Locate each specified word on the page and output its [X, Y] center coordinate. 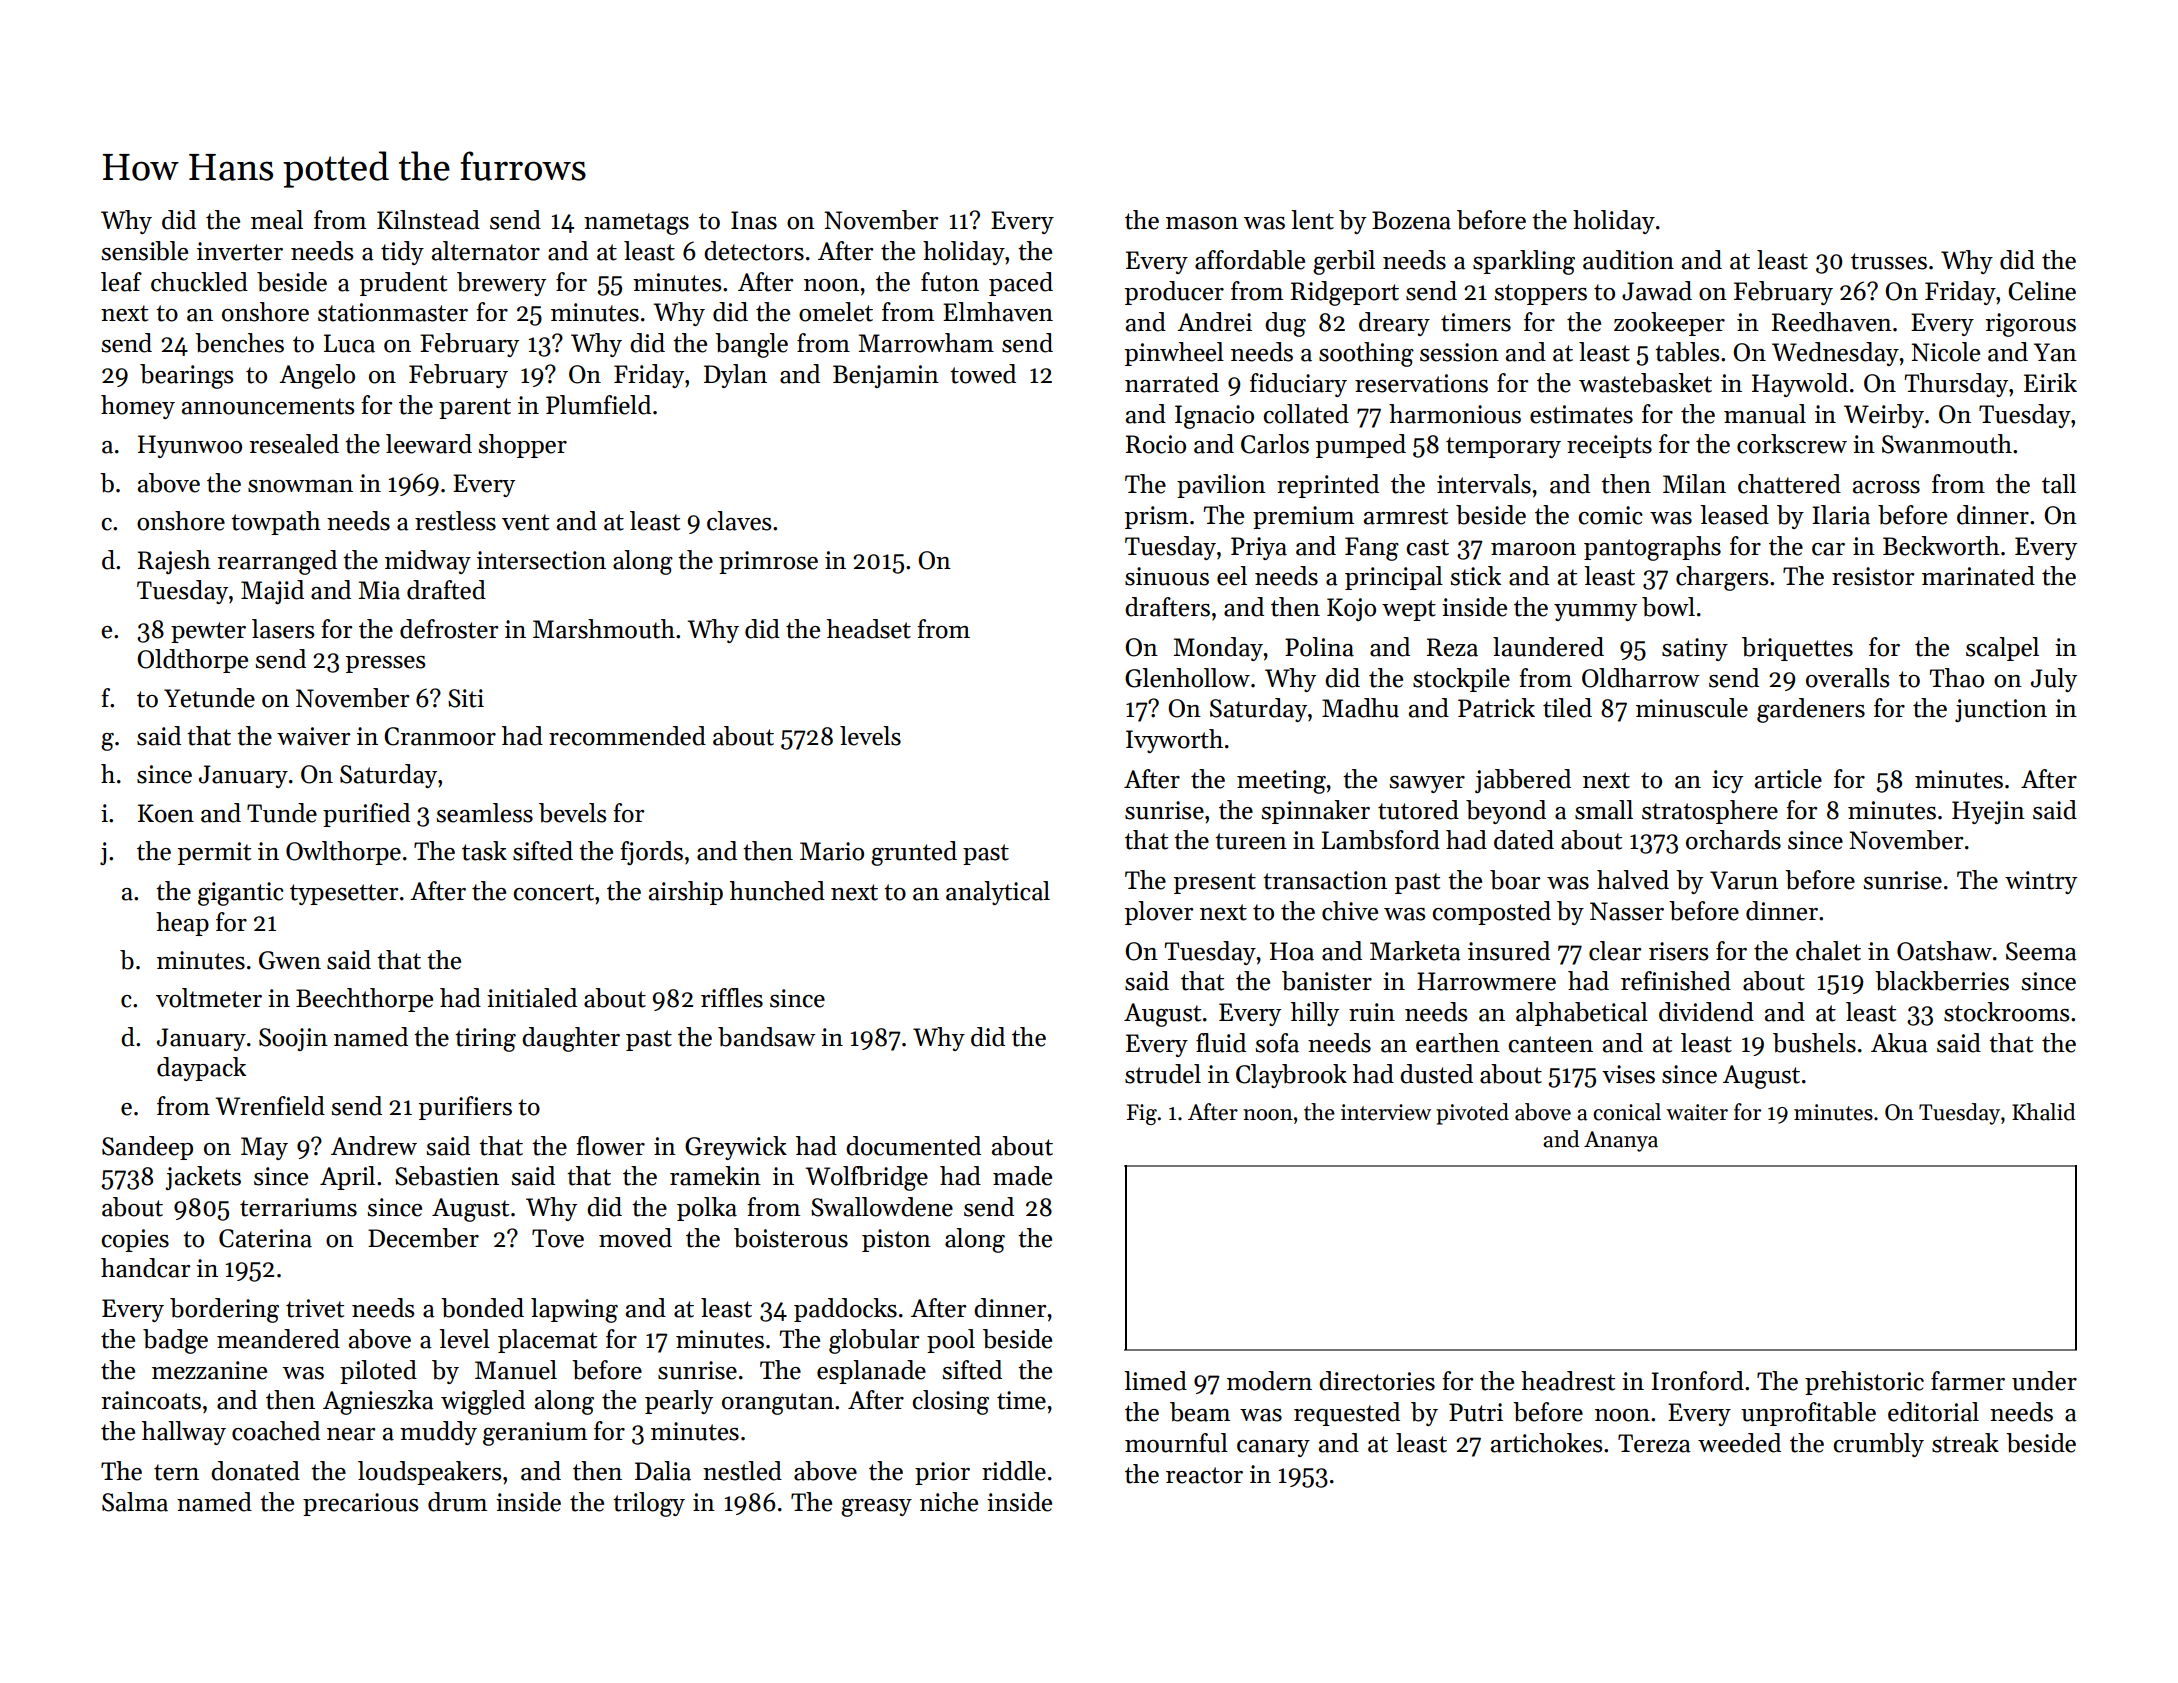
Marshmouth [604, 629]
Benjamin [886, 376]
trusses [1889, 261]
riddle [1014, 1471]
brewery [501, 284]
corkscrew [1792, 444]
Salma [135, 1502]
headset [869, 629]
